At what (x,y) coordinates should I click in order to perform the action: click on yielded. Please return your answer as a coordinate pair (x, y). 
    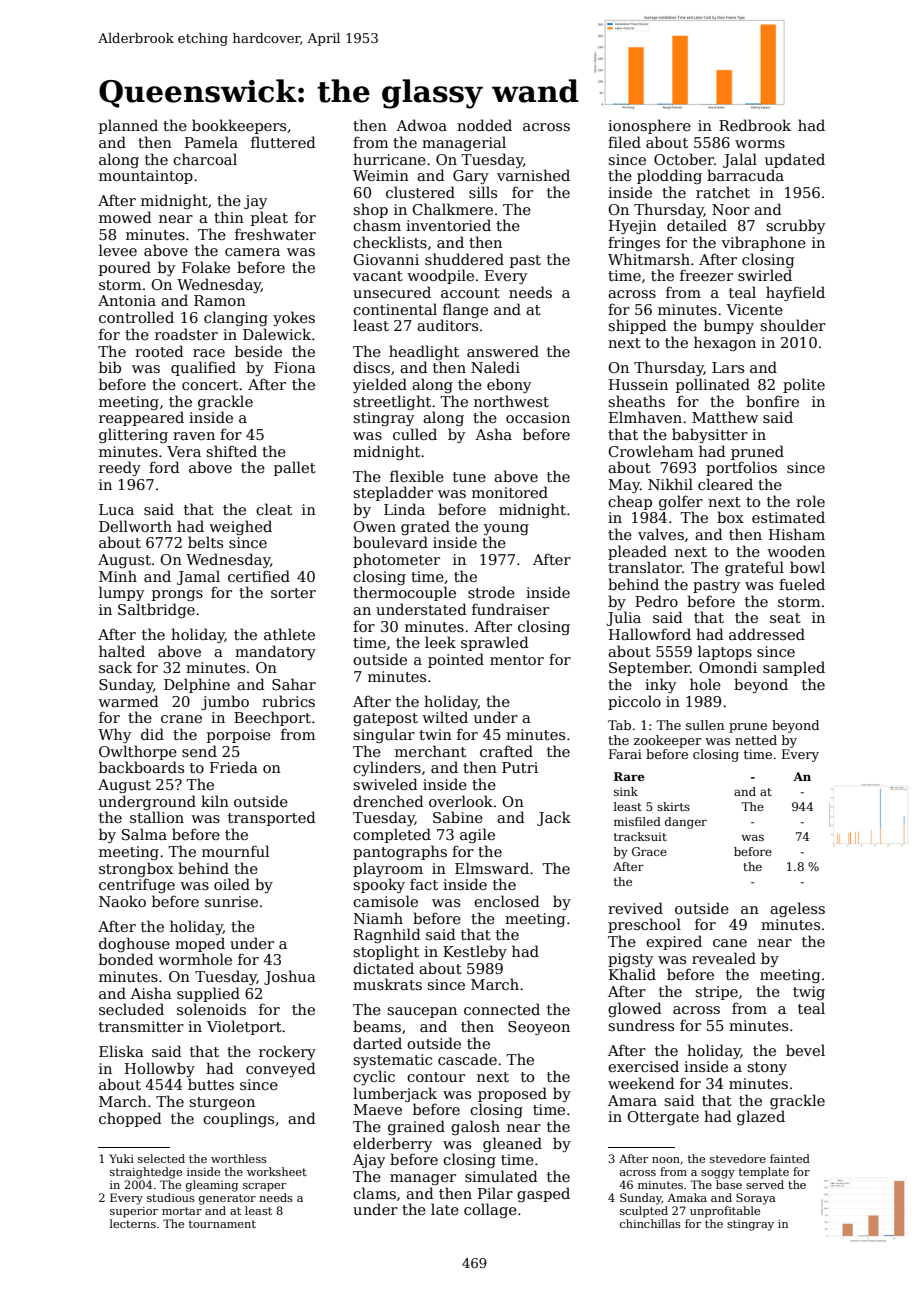
    Looking at the image, I should click on (380, 385).
